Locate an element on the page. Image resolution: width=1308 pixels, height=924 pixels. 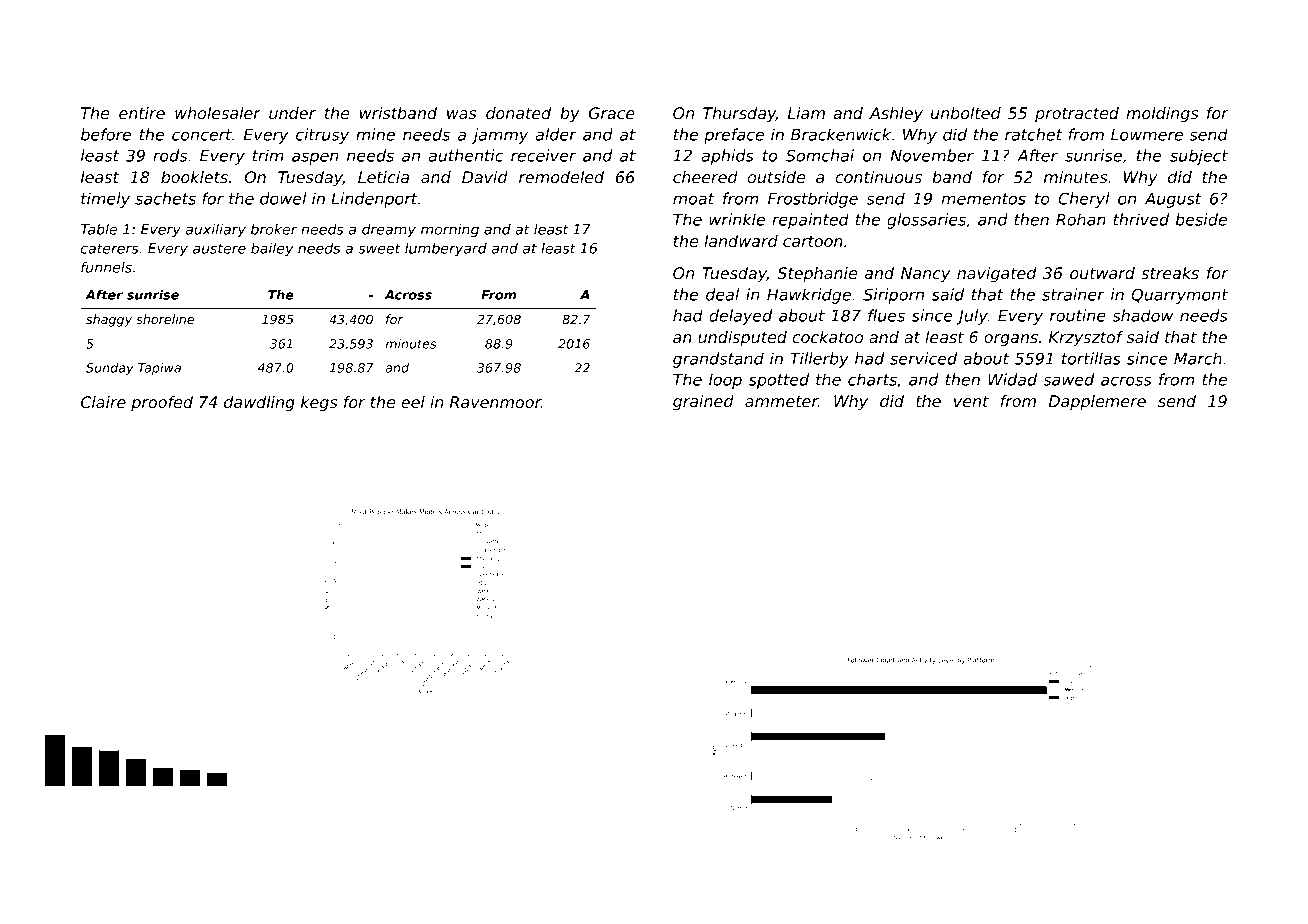
beside is located at coordinates (1201, 219).
